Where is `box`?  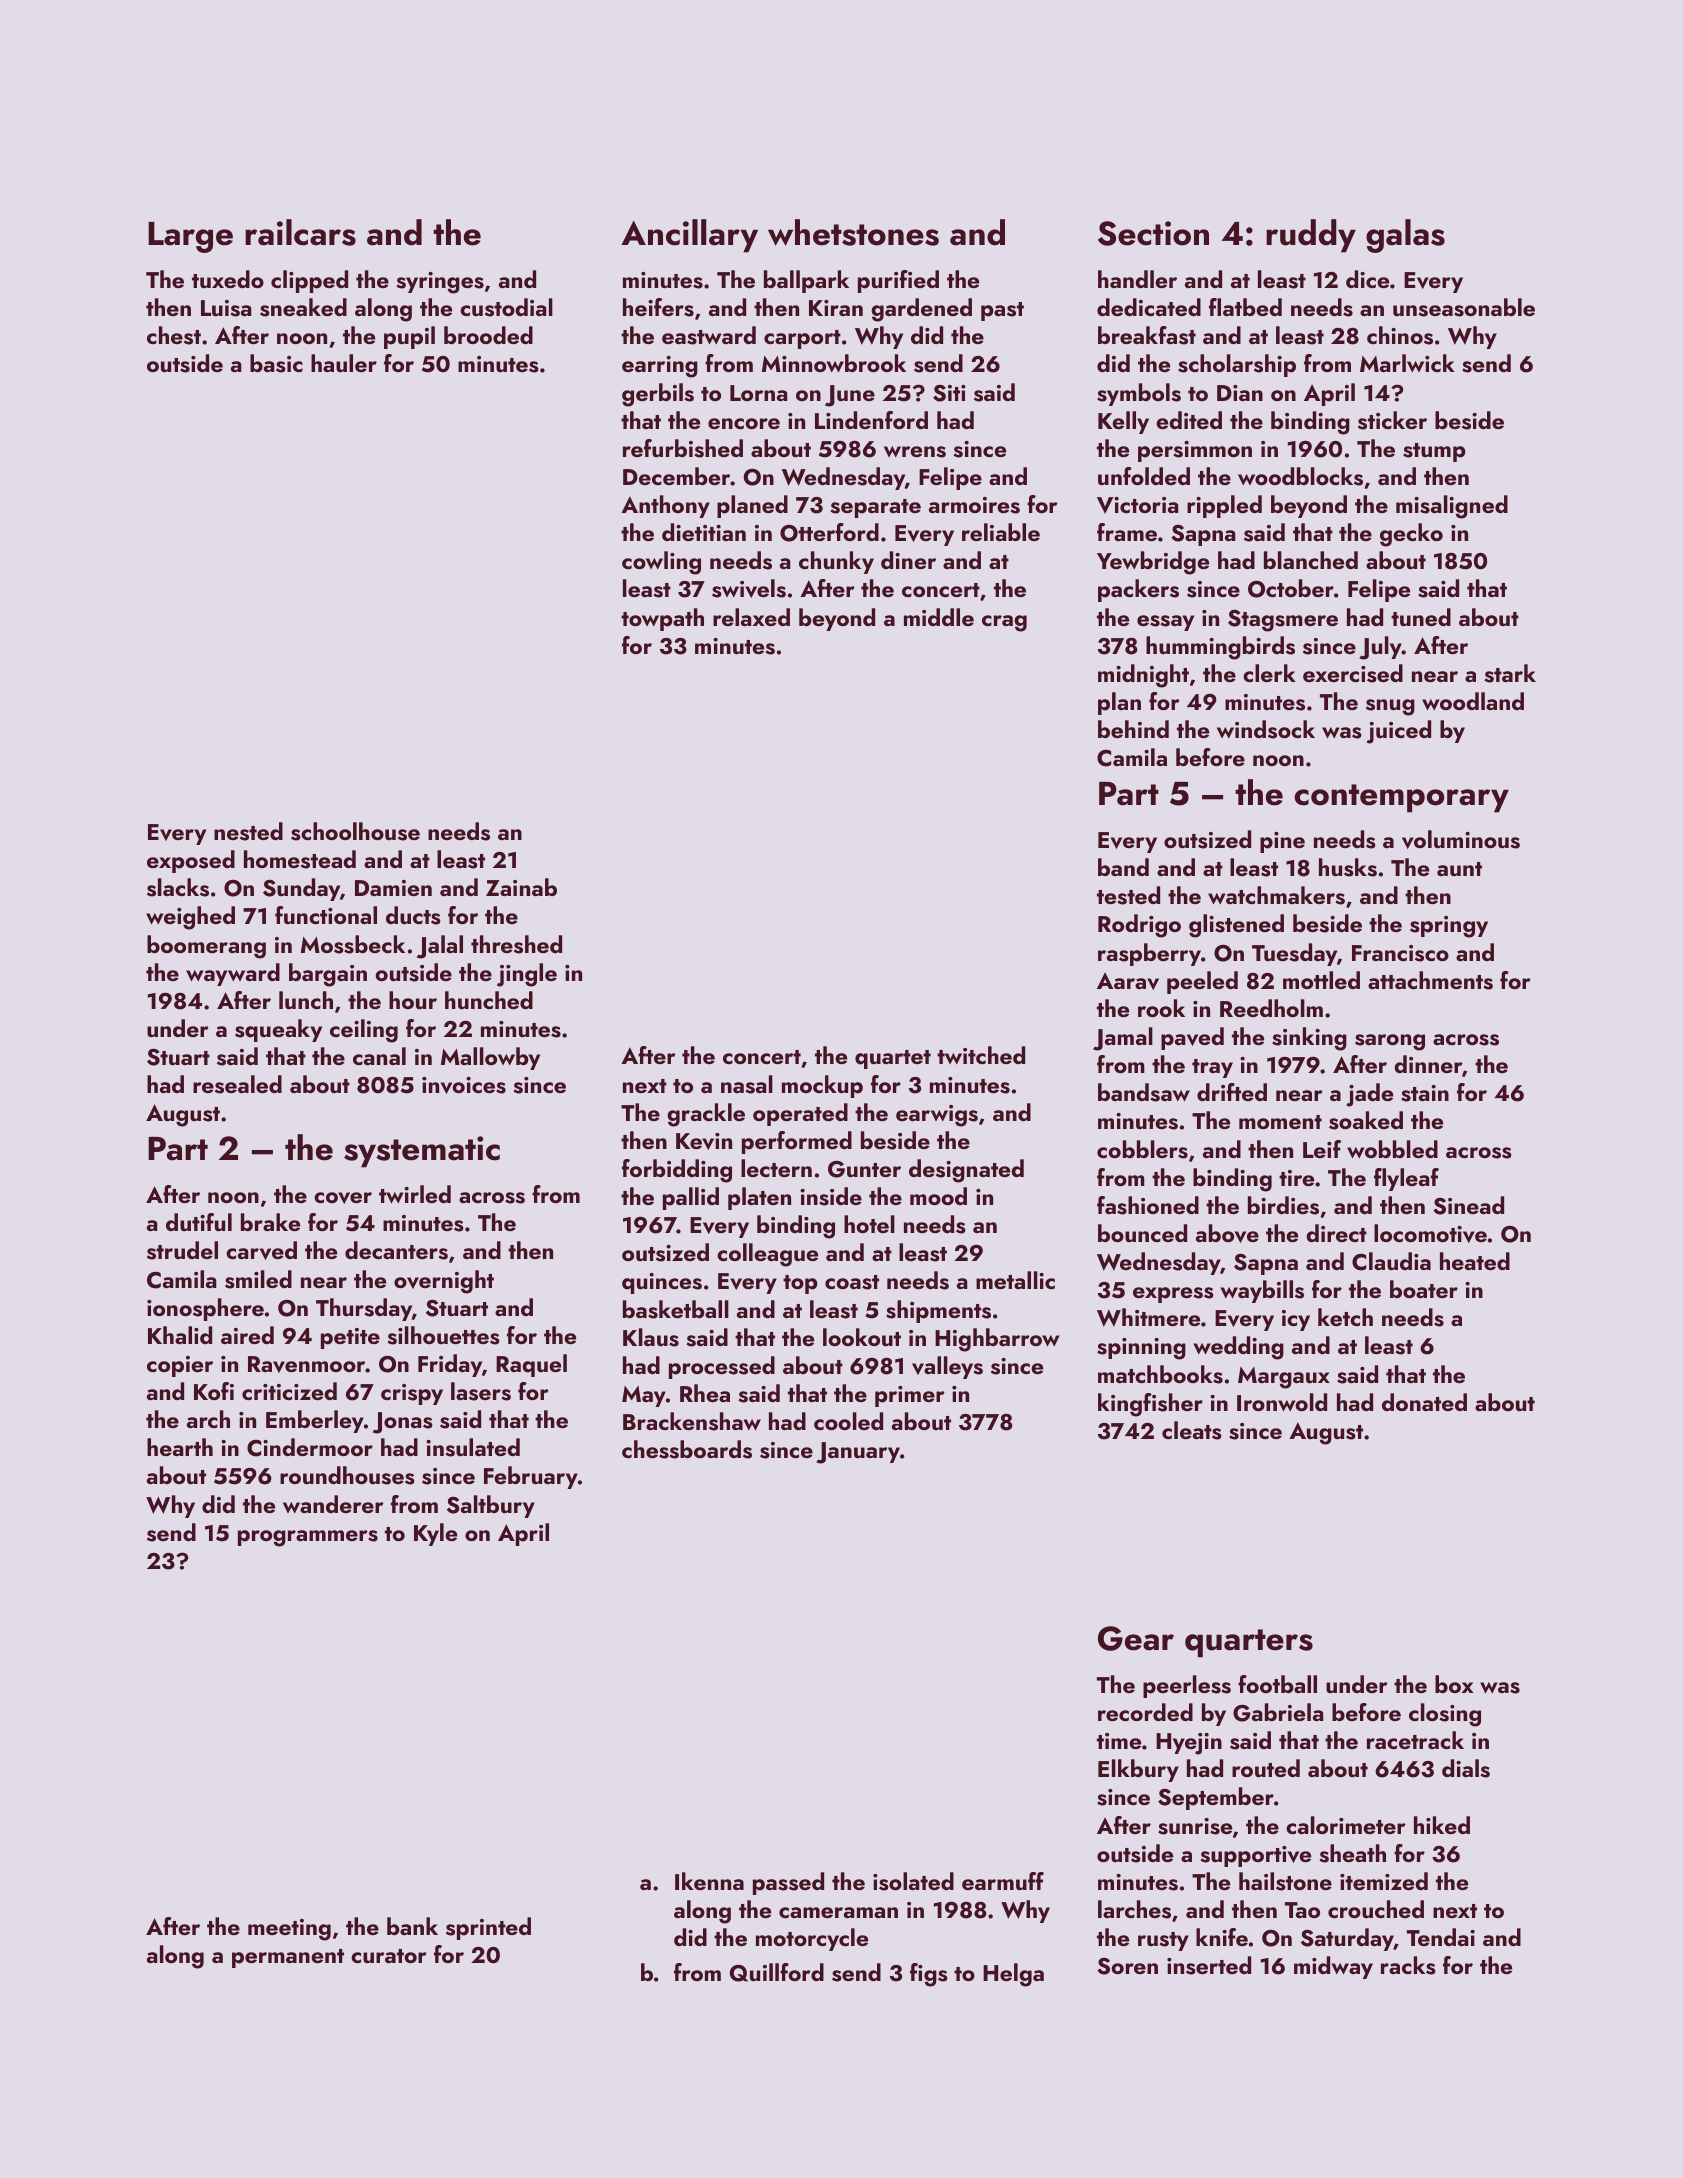 box is located at coordinates (1454, 1684).
